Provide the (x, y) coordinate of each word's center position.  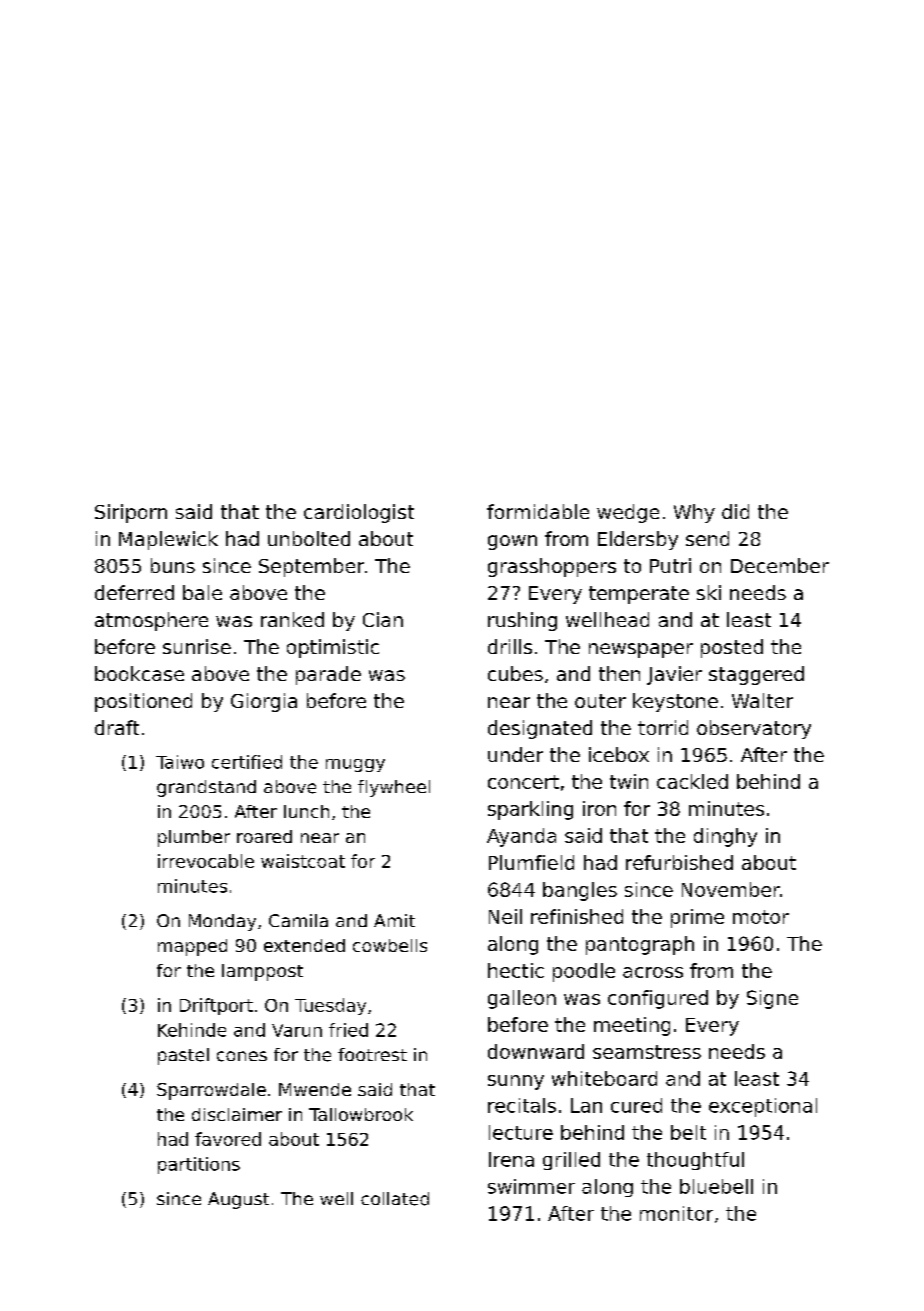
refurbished (679, 862)
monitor (676, 1213)
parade (328, 675)
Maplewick (168, 540)
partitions (199, 1165)
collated (395, 1199)
